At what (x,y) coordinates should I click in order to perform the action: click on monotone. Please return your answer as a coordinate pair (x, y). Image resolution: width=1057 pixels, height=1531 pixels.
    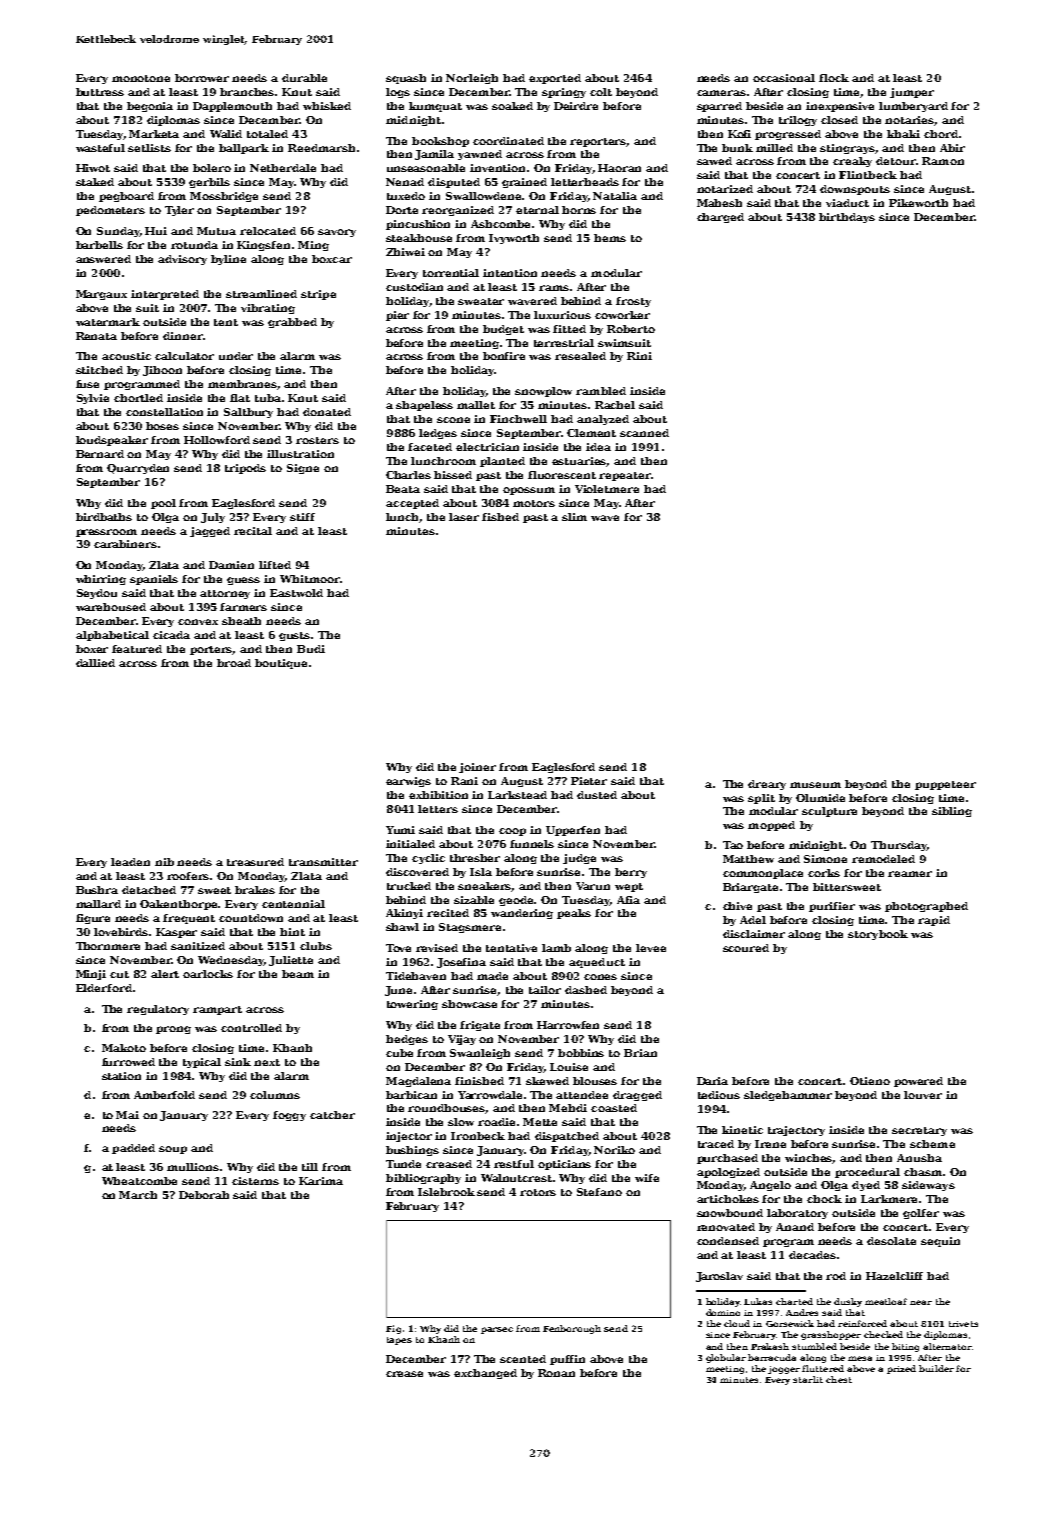
    Looking at the image, I should click on (141, 78).
